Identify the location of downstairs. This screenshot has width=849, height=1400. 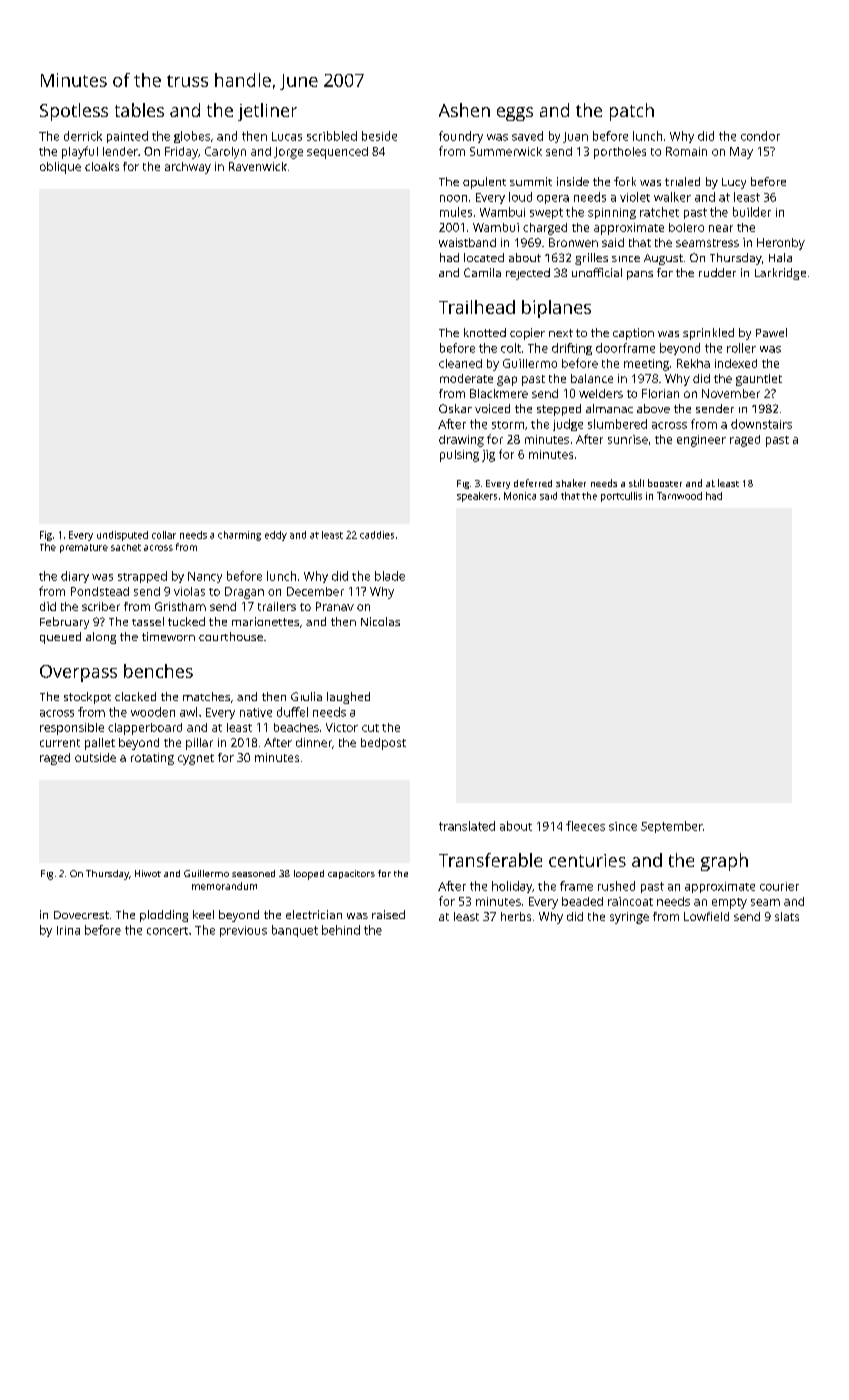
(761, 424).
